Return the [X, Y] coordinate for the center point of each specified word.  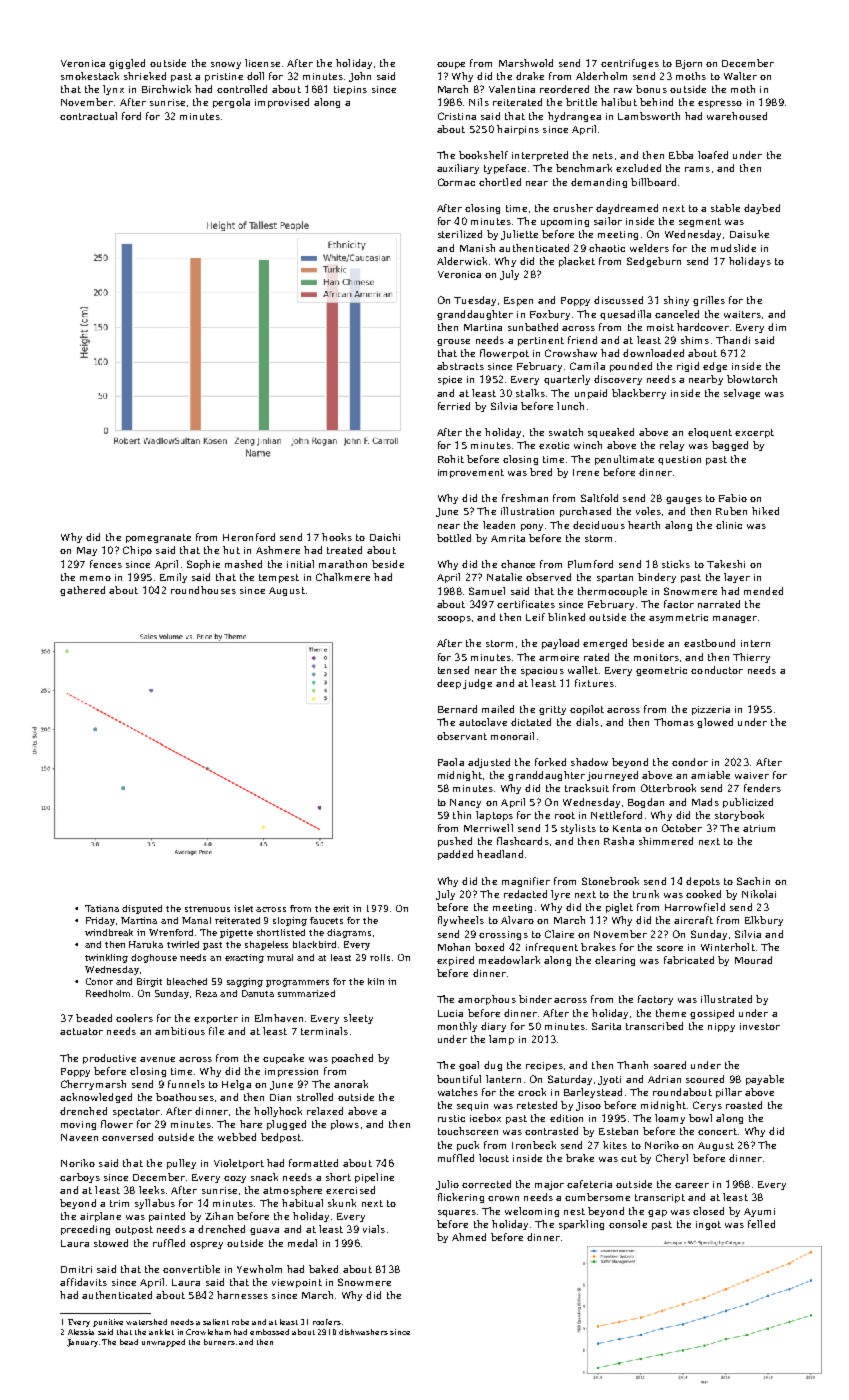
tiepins [350, 90]
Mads [705, 802]
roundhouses [203, 590]
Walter [740, 76]
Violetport [239, 1164]
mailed [498, 709]
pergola [231, 103]
